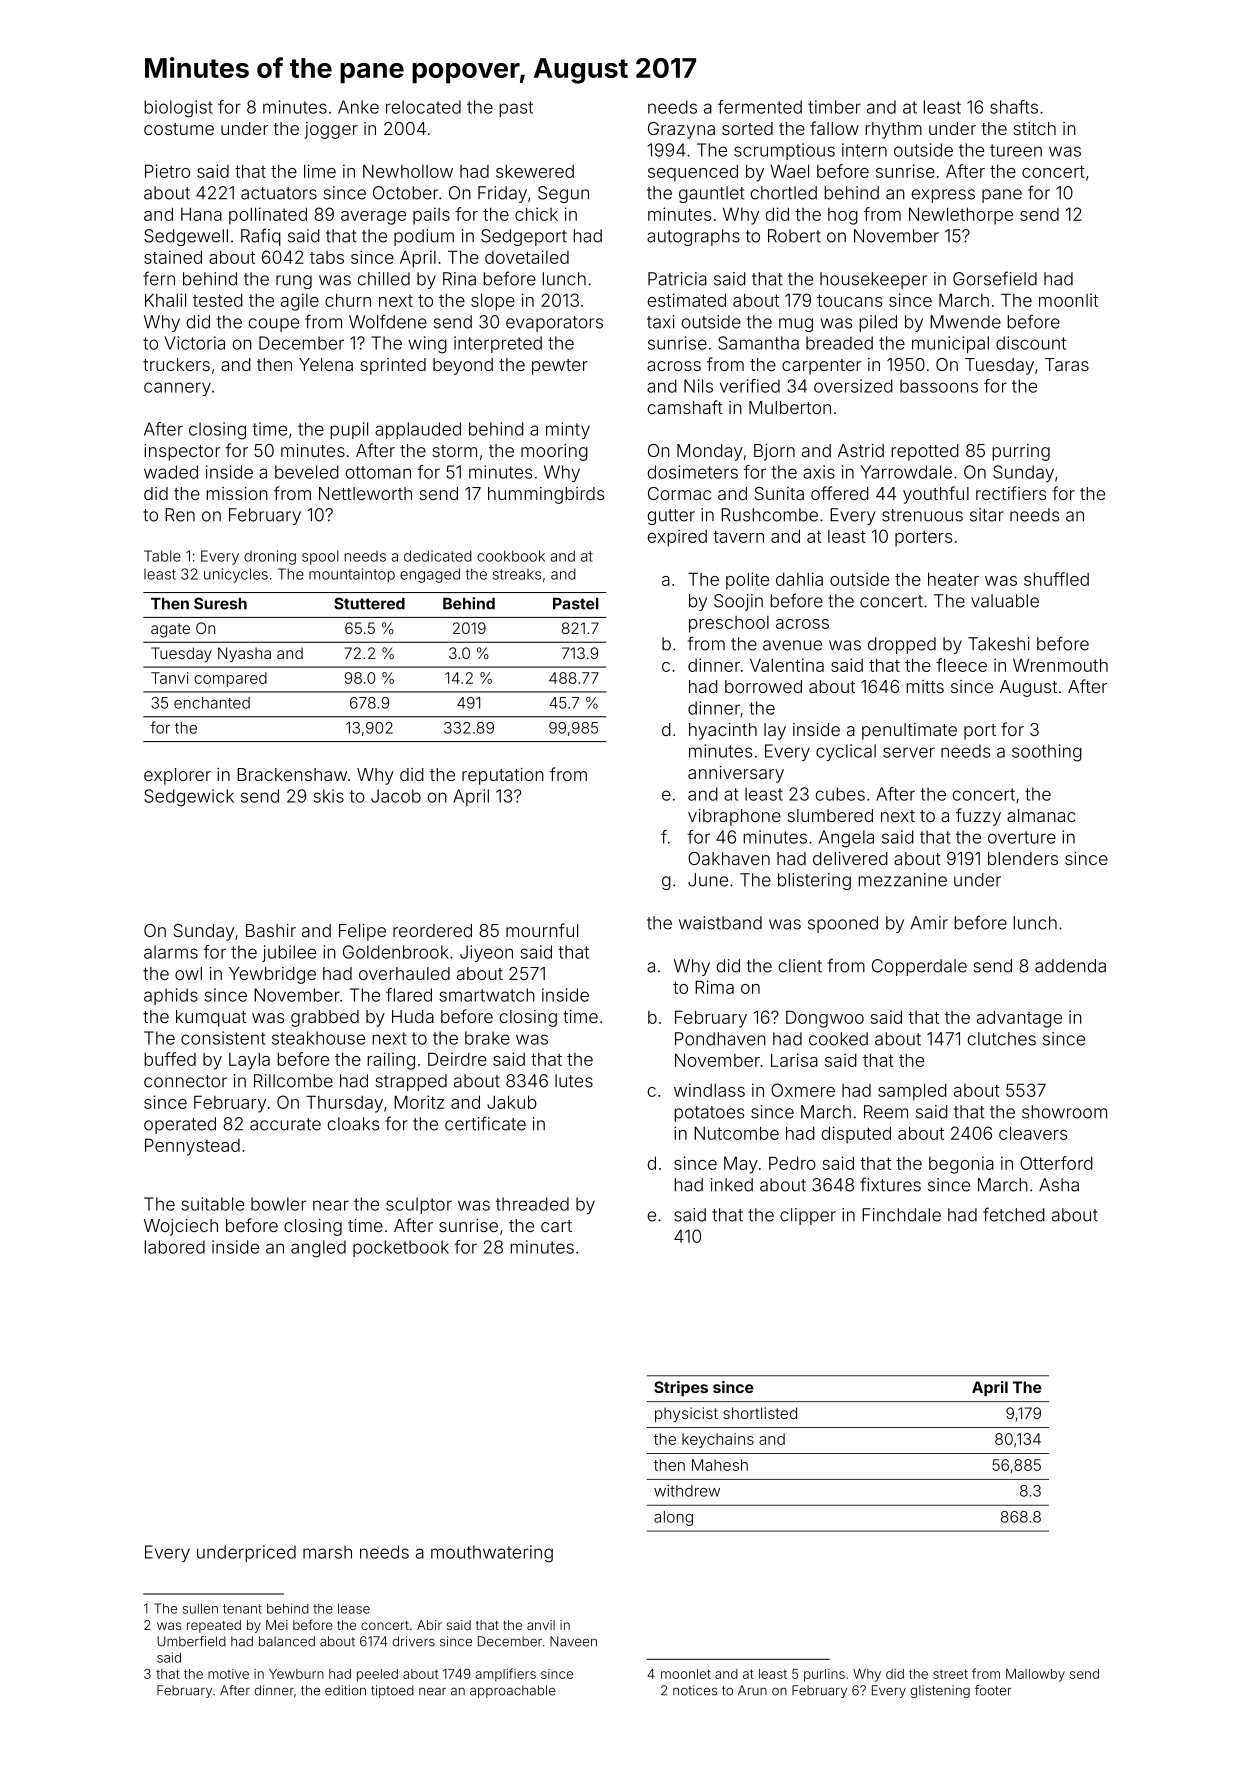 The width and height of the screenshot is (1253, 1772). What do you see at coordinates (345, 1690) in the screenshot?
I see `edition` at bounding box center [345, 1690].
